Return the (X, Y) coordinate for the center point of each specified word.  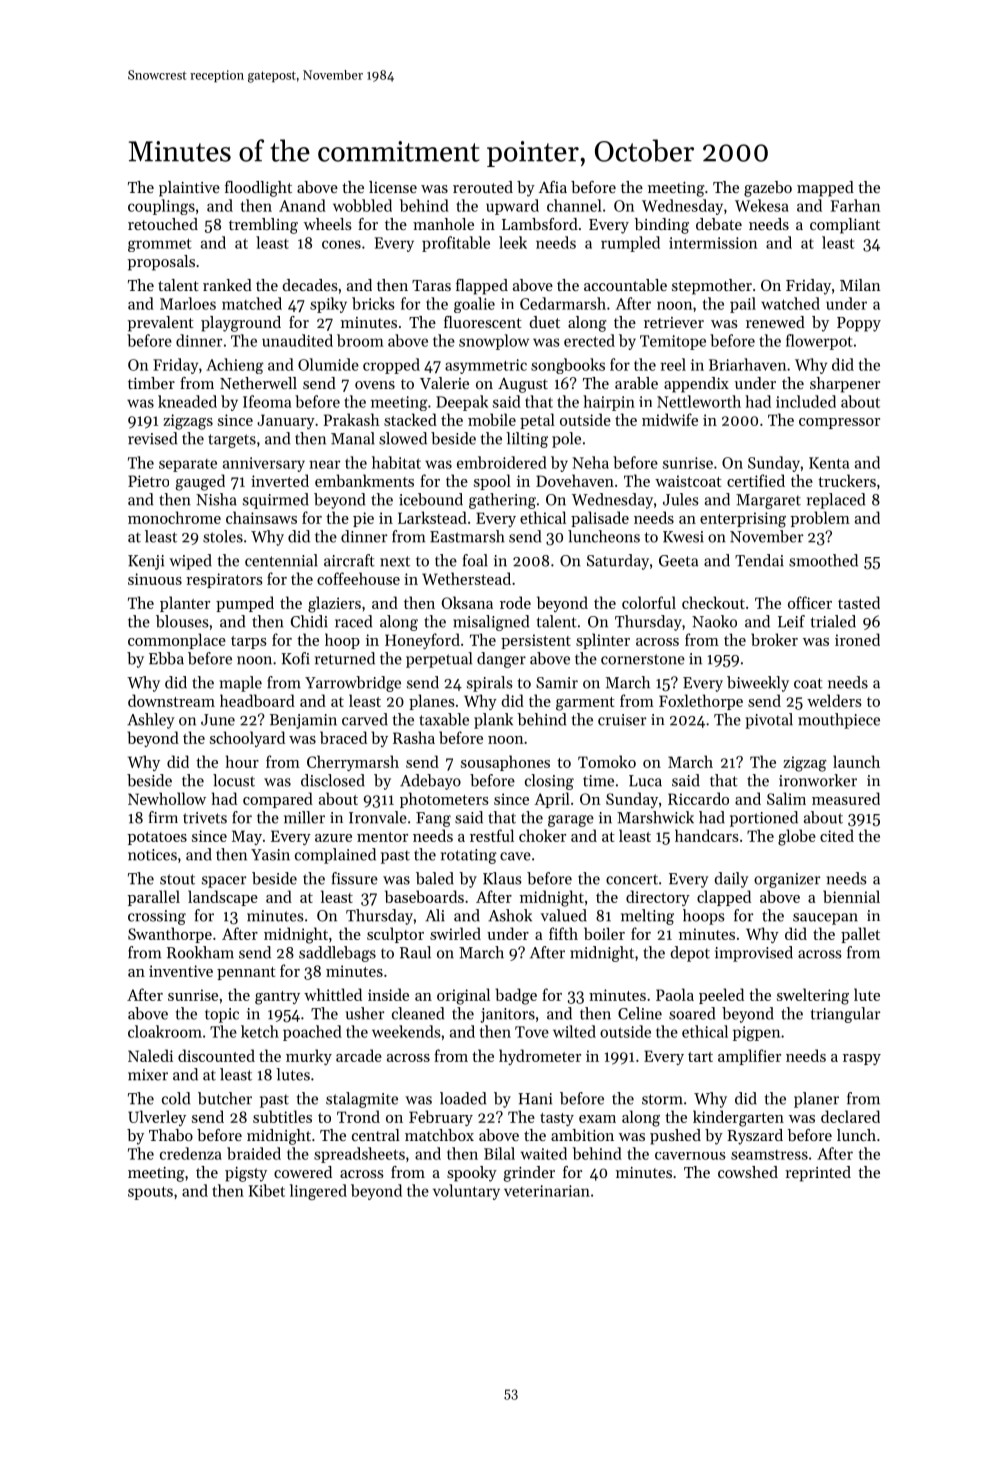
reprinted (818, 1174)
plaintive (189, 189)
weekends (406, 1031)
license (393, 187)
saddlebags (337, 954)
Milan (860, 285)
